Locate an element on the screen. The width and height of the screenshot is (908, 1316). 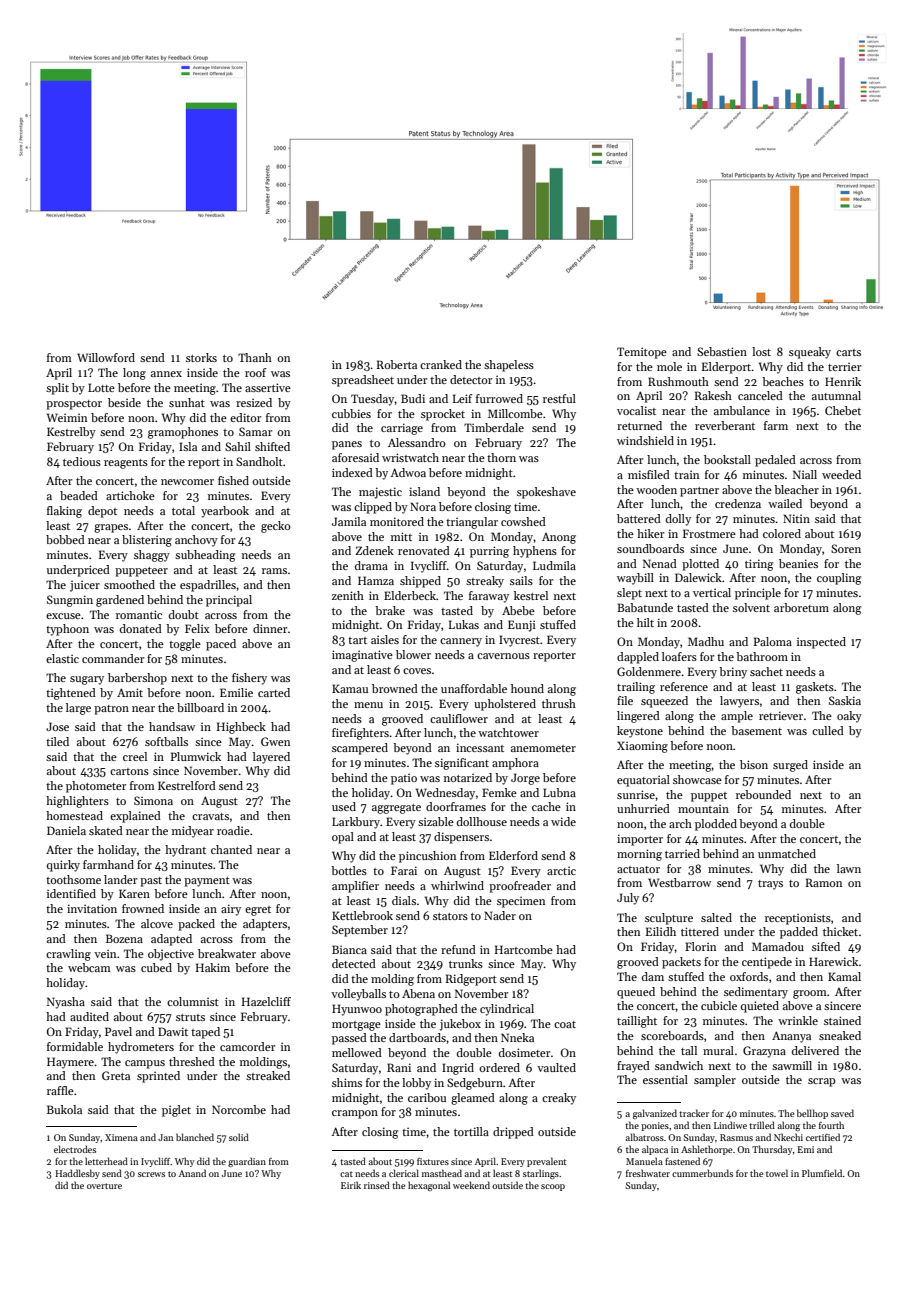
beaded is located at coordinates (79, 495).
